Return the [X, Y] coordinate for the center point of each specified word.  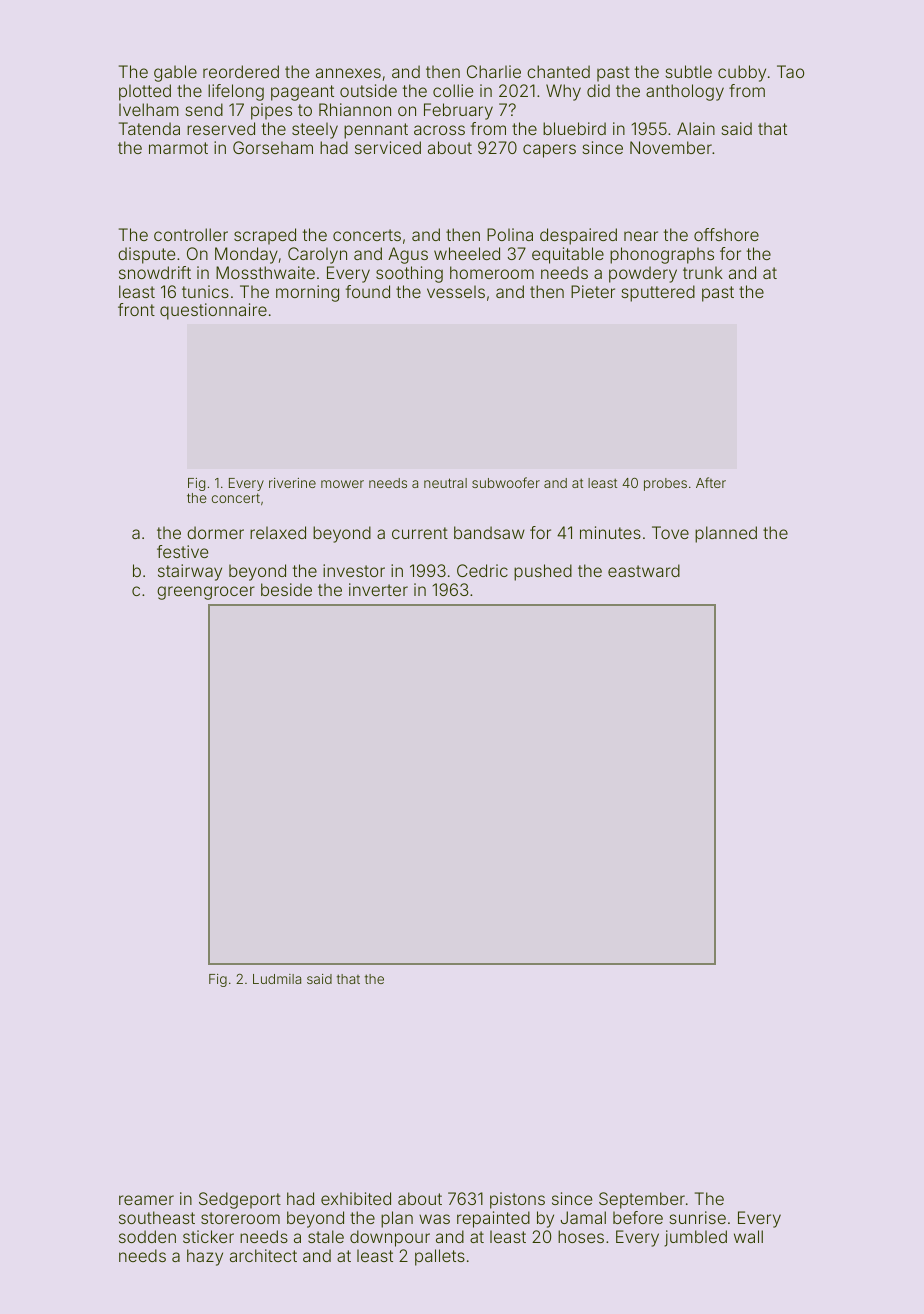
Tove [670, 532]
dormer [215, 532]
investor [354, 570]
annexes [348, 73]
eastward [644, 570]
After [711, 482]
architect [263, 1255]
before [638, 1217]
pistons [517, 1200]
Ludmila [277, 979]
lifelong [236, 92]
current [420, 533]
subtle [688, 71]
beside [286, 589]
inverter [378, 589]
